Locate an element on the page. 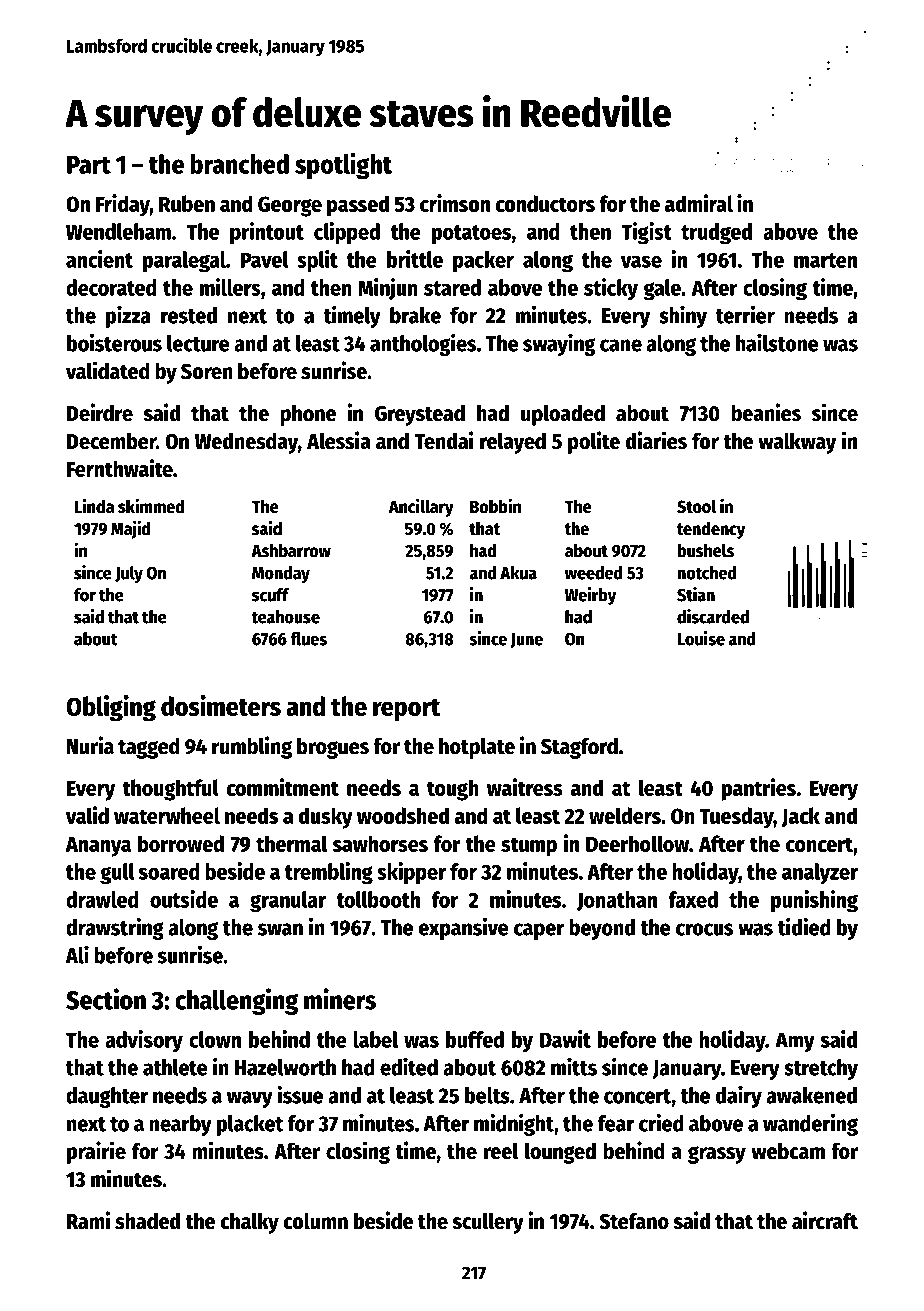 Image resolution: width=924 pixels, height=1311 pixels. phone is located at coordinates (308, 415).
